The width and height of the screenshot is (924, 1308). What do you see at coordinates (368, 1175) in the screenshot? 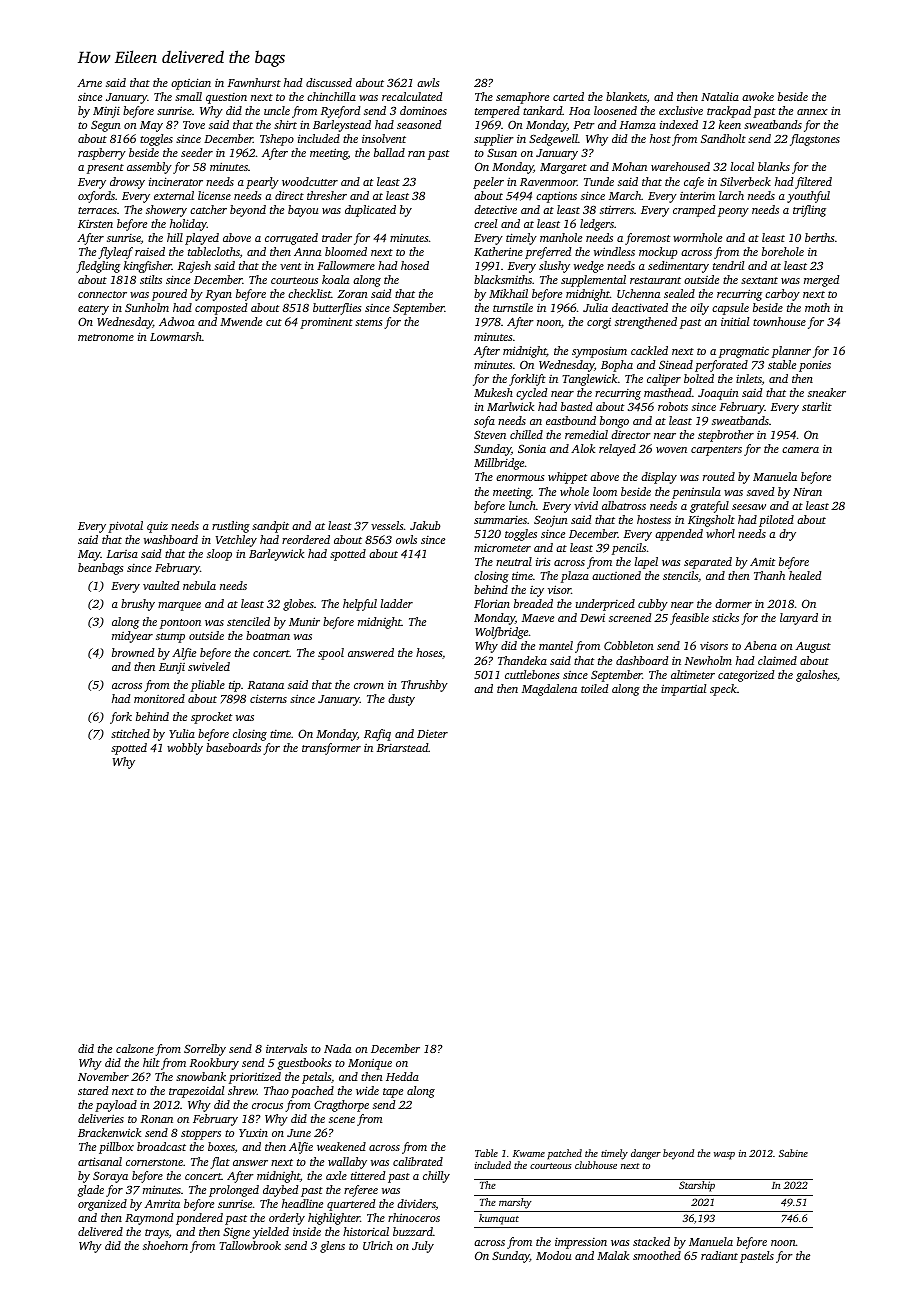
I see `tittered` at bounding box center [368, 1175].
